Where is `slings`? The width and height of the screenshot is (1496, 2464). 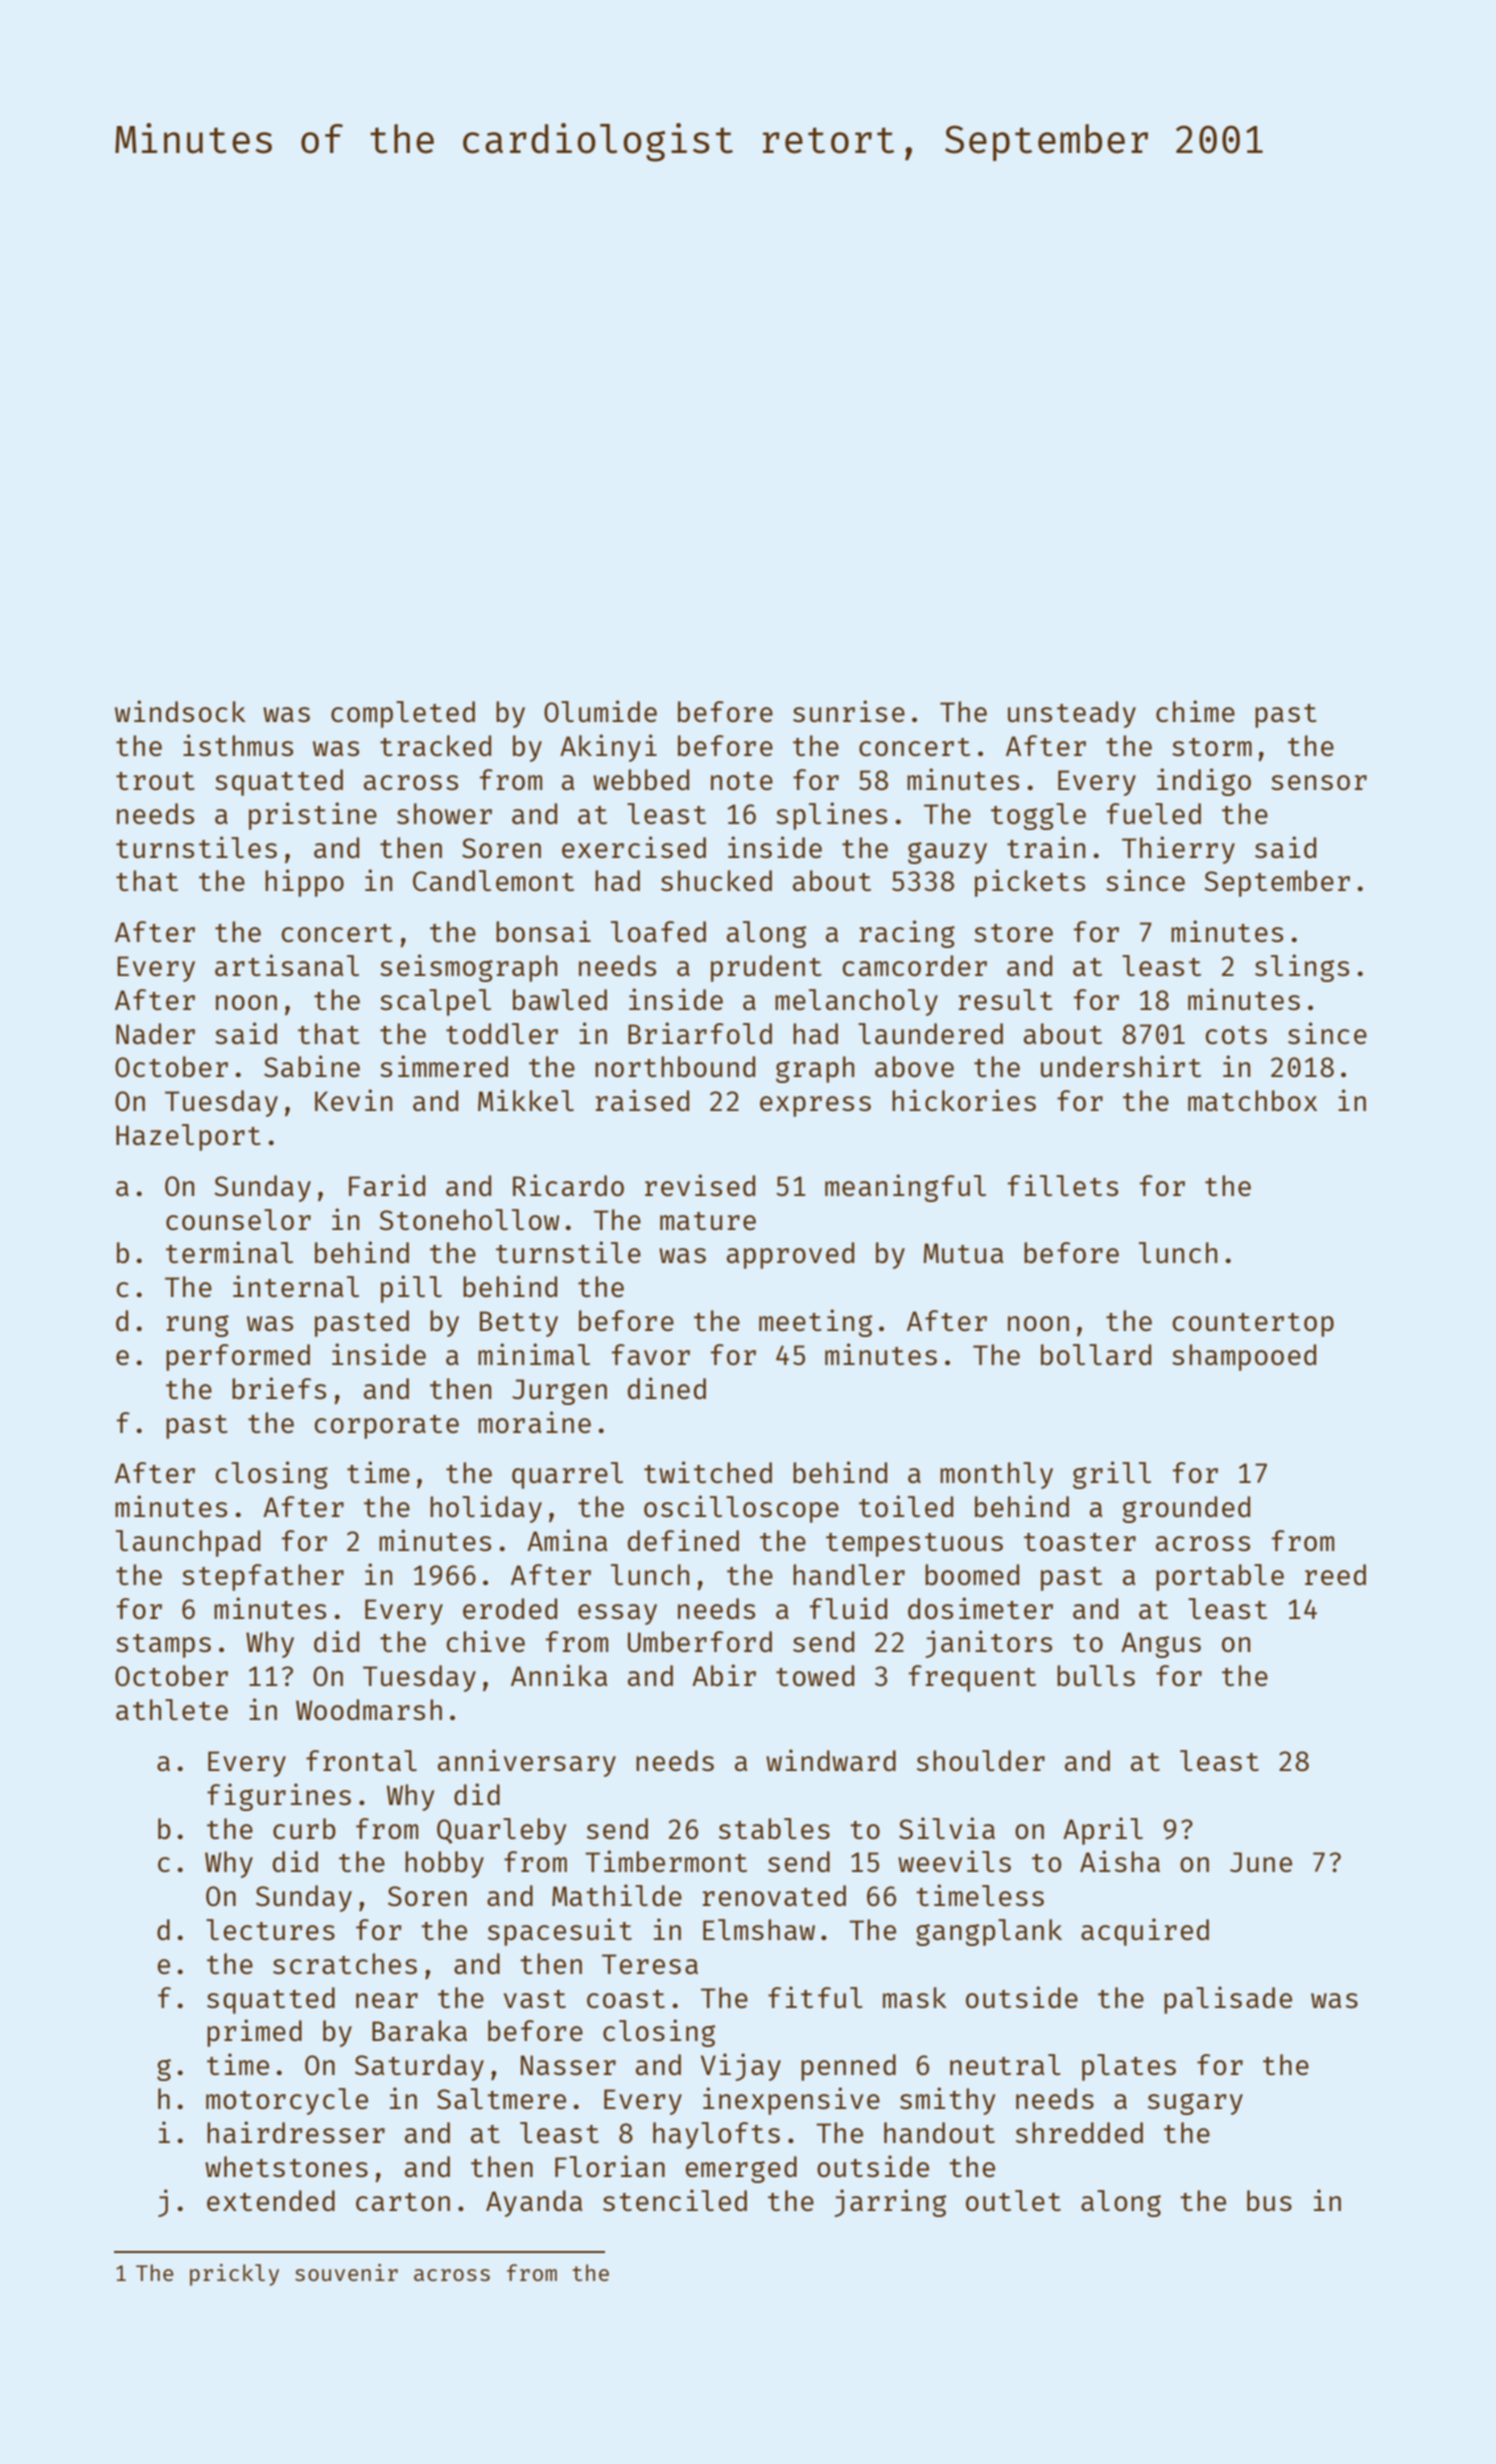 slings is located at coordinates (1302, 968).
